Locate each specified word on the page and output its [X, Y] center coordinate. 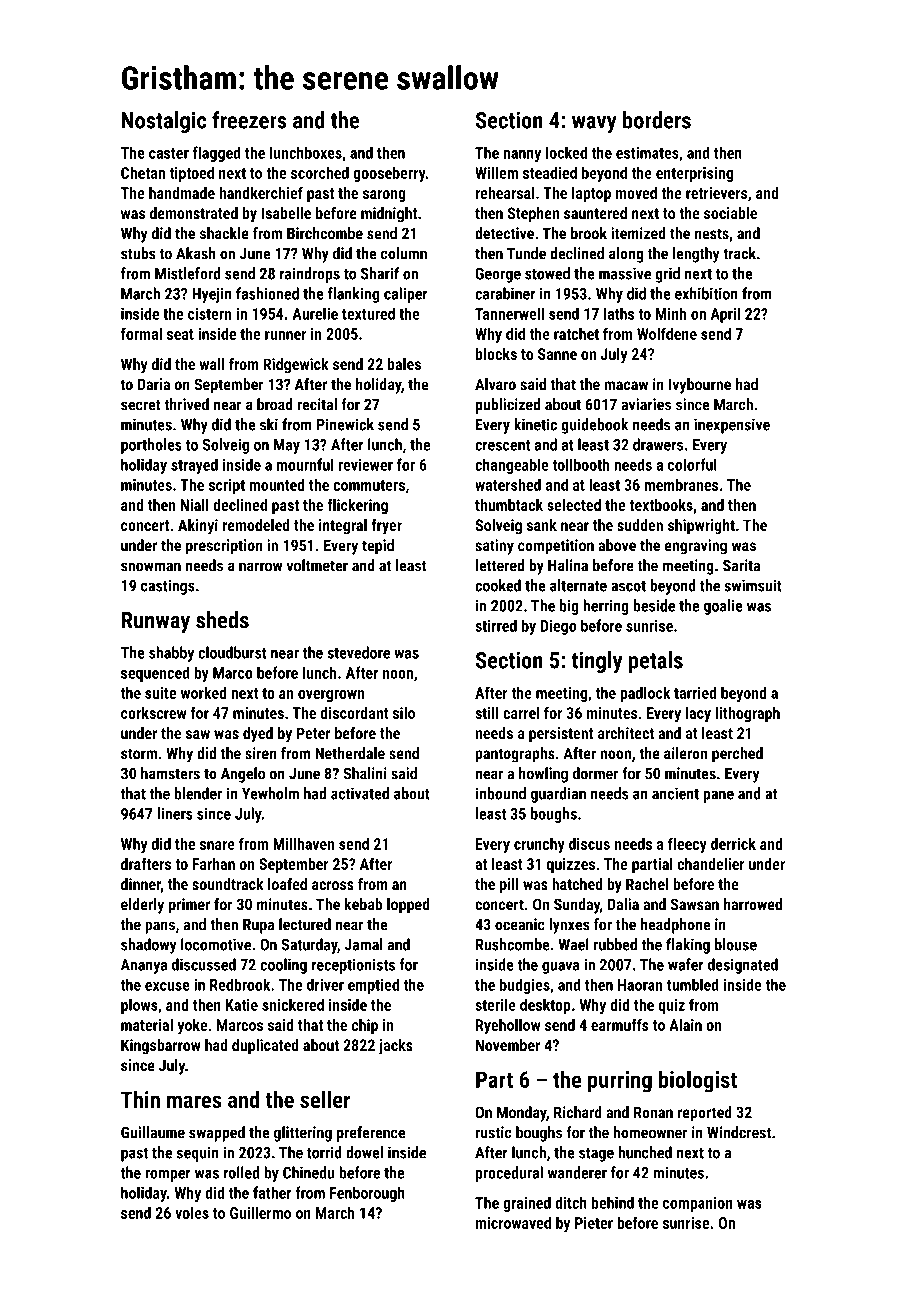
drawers [658, 444]
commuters [369, 485]
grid [667, 275]
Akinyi [198, 527]
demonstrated [194, 213]
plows [139, 1006]
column [404, 253]
